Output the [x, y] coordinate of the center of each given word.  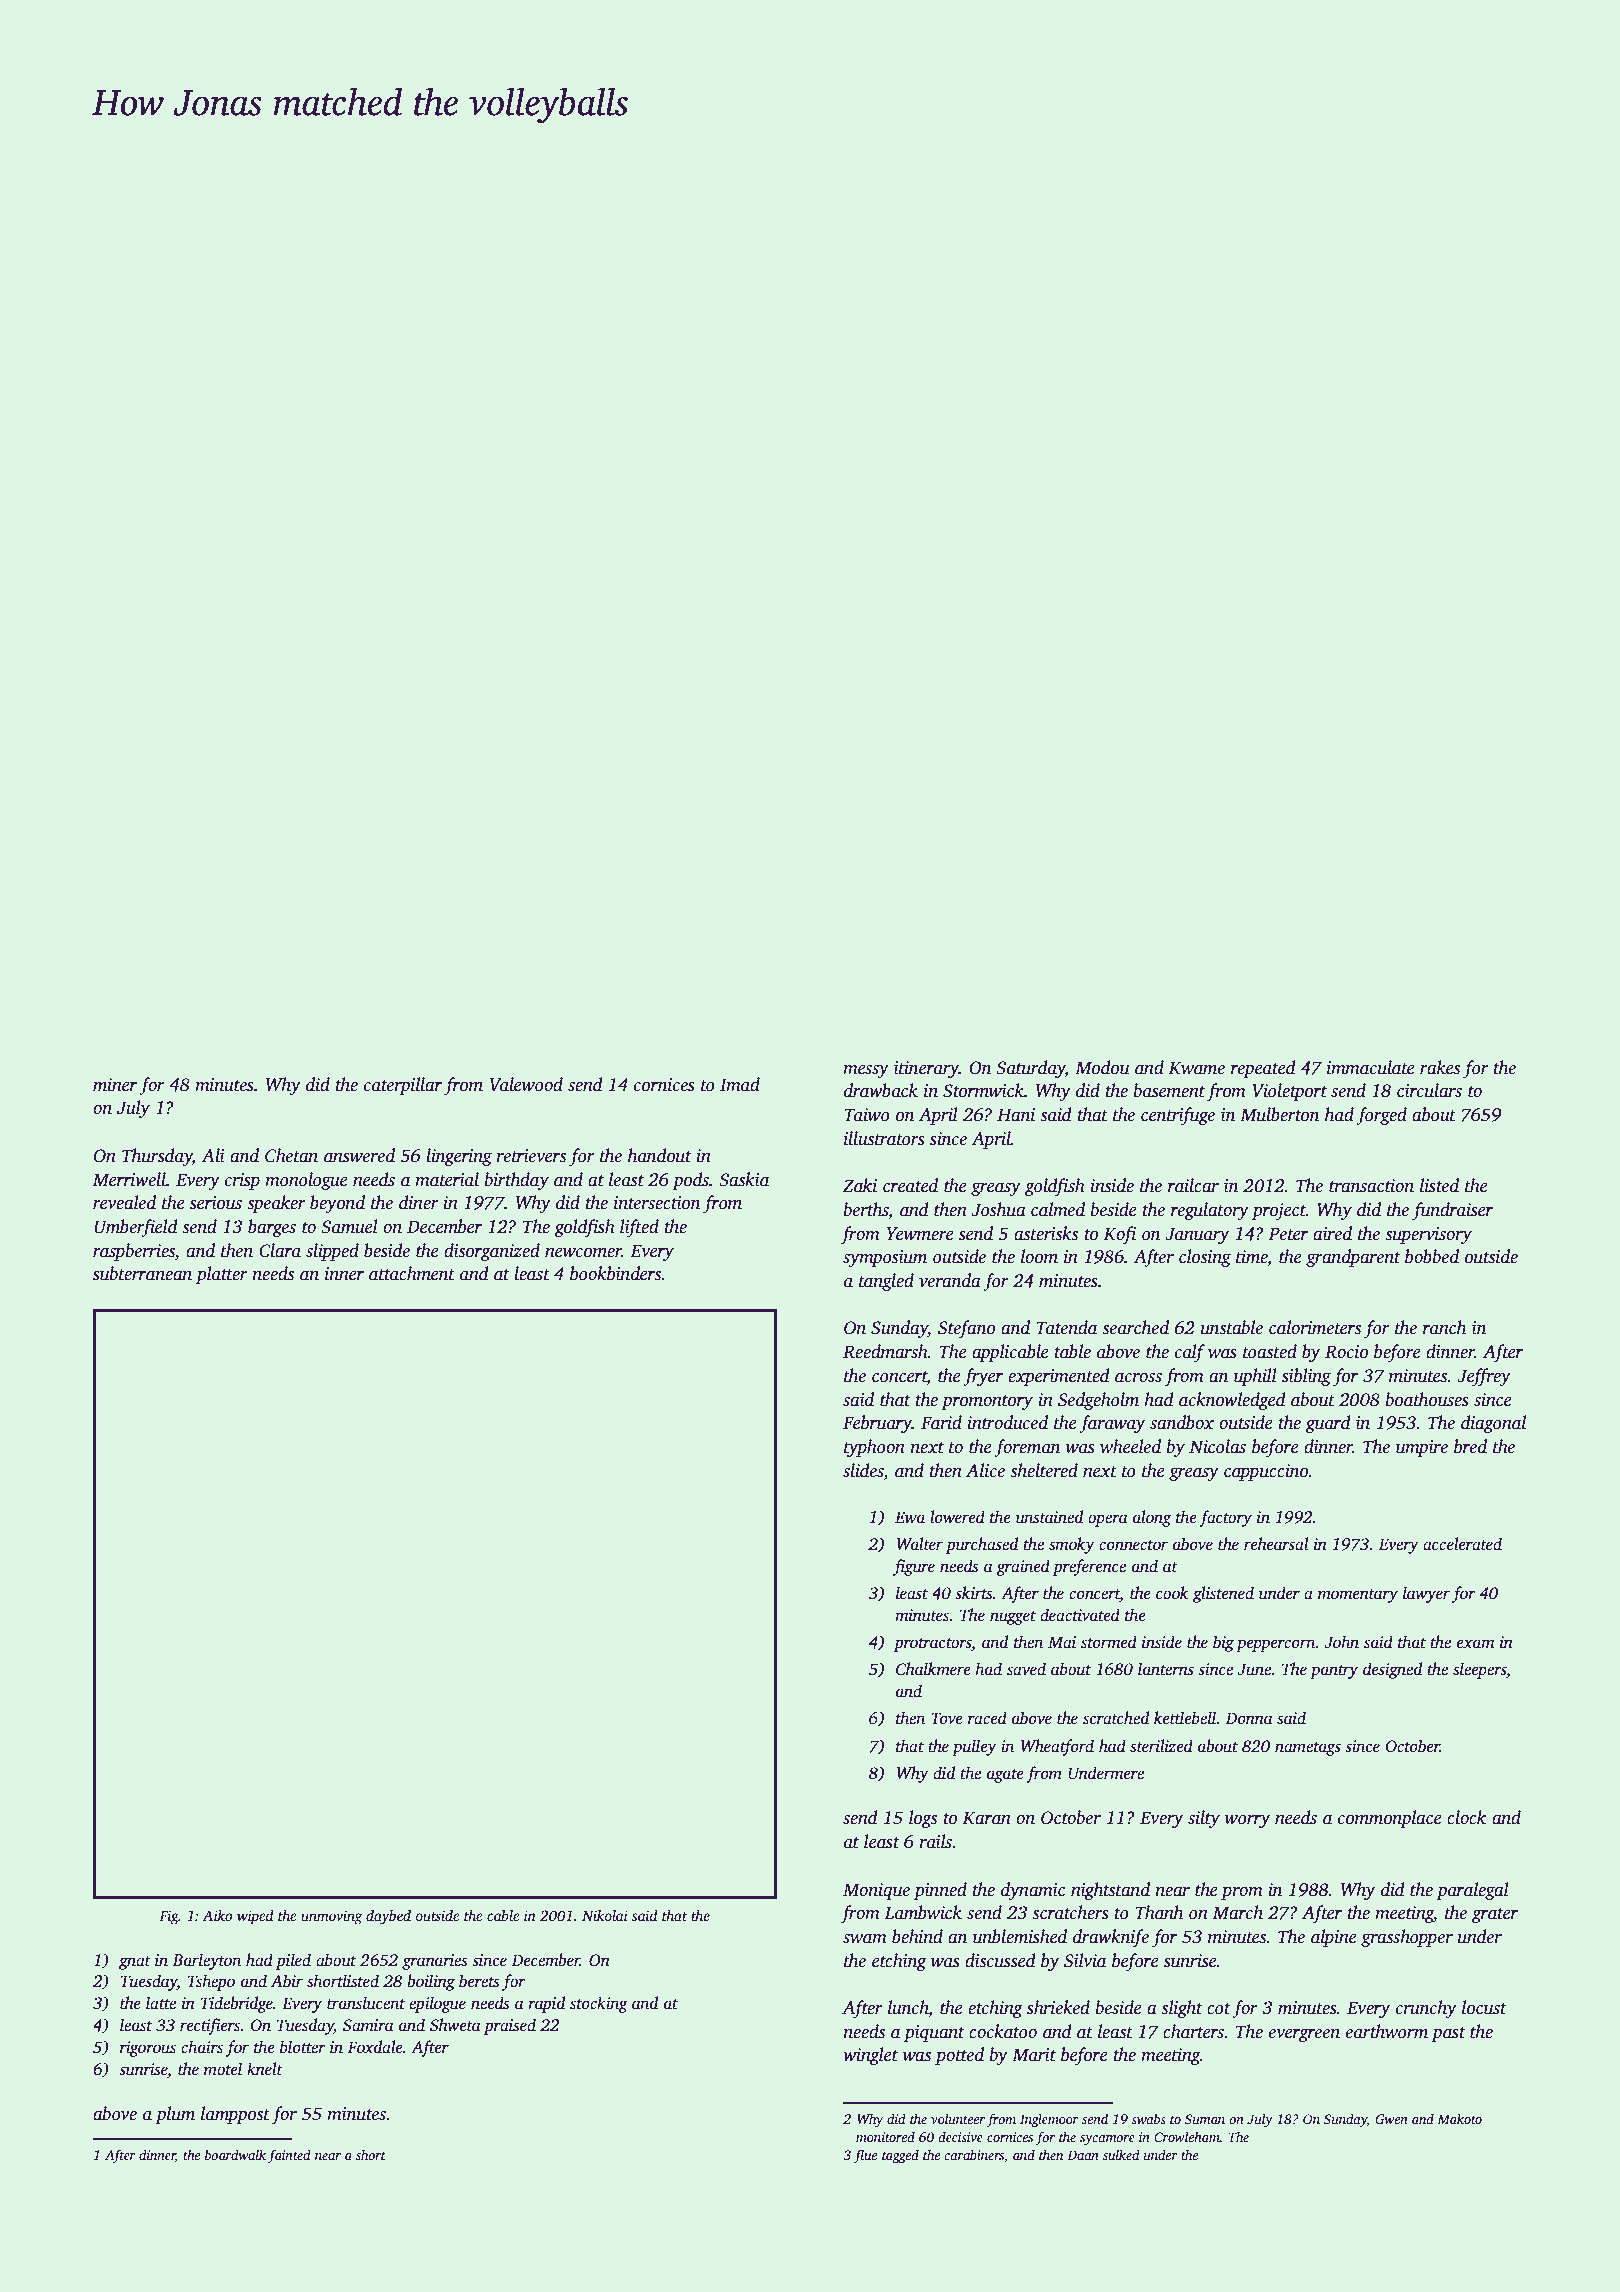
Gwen [1391, 2119]
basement [1169, 1090]
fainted [289, 2156]
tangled [886, 1282]
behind [917, 1936]
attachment [412, 1273]
